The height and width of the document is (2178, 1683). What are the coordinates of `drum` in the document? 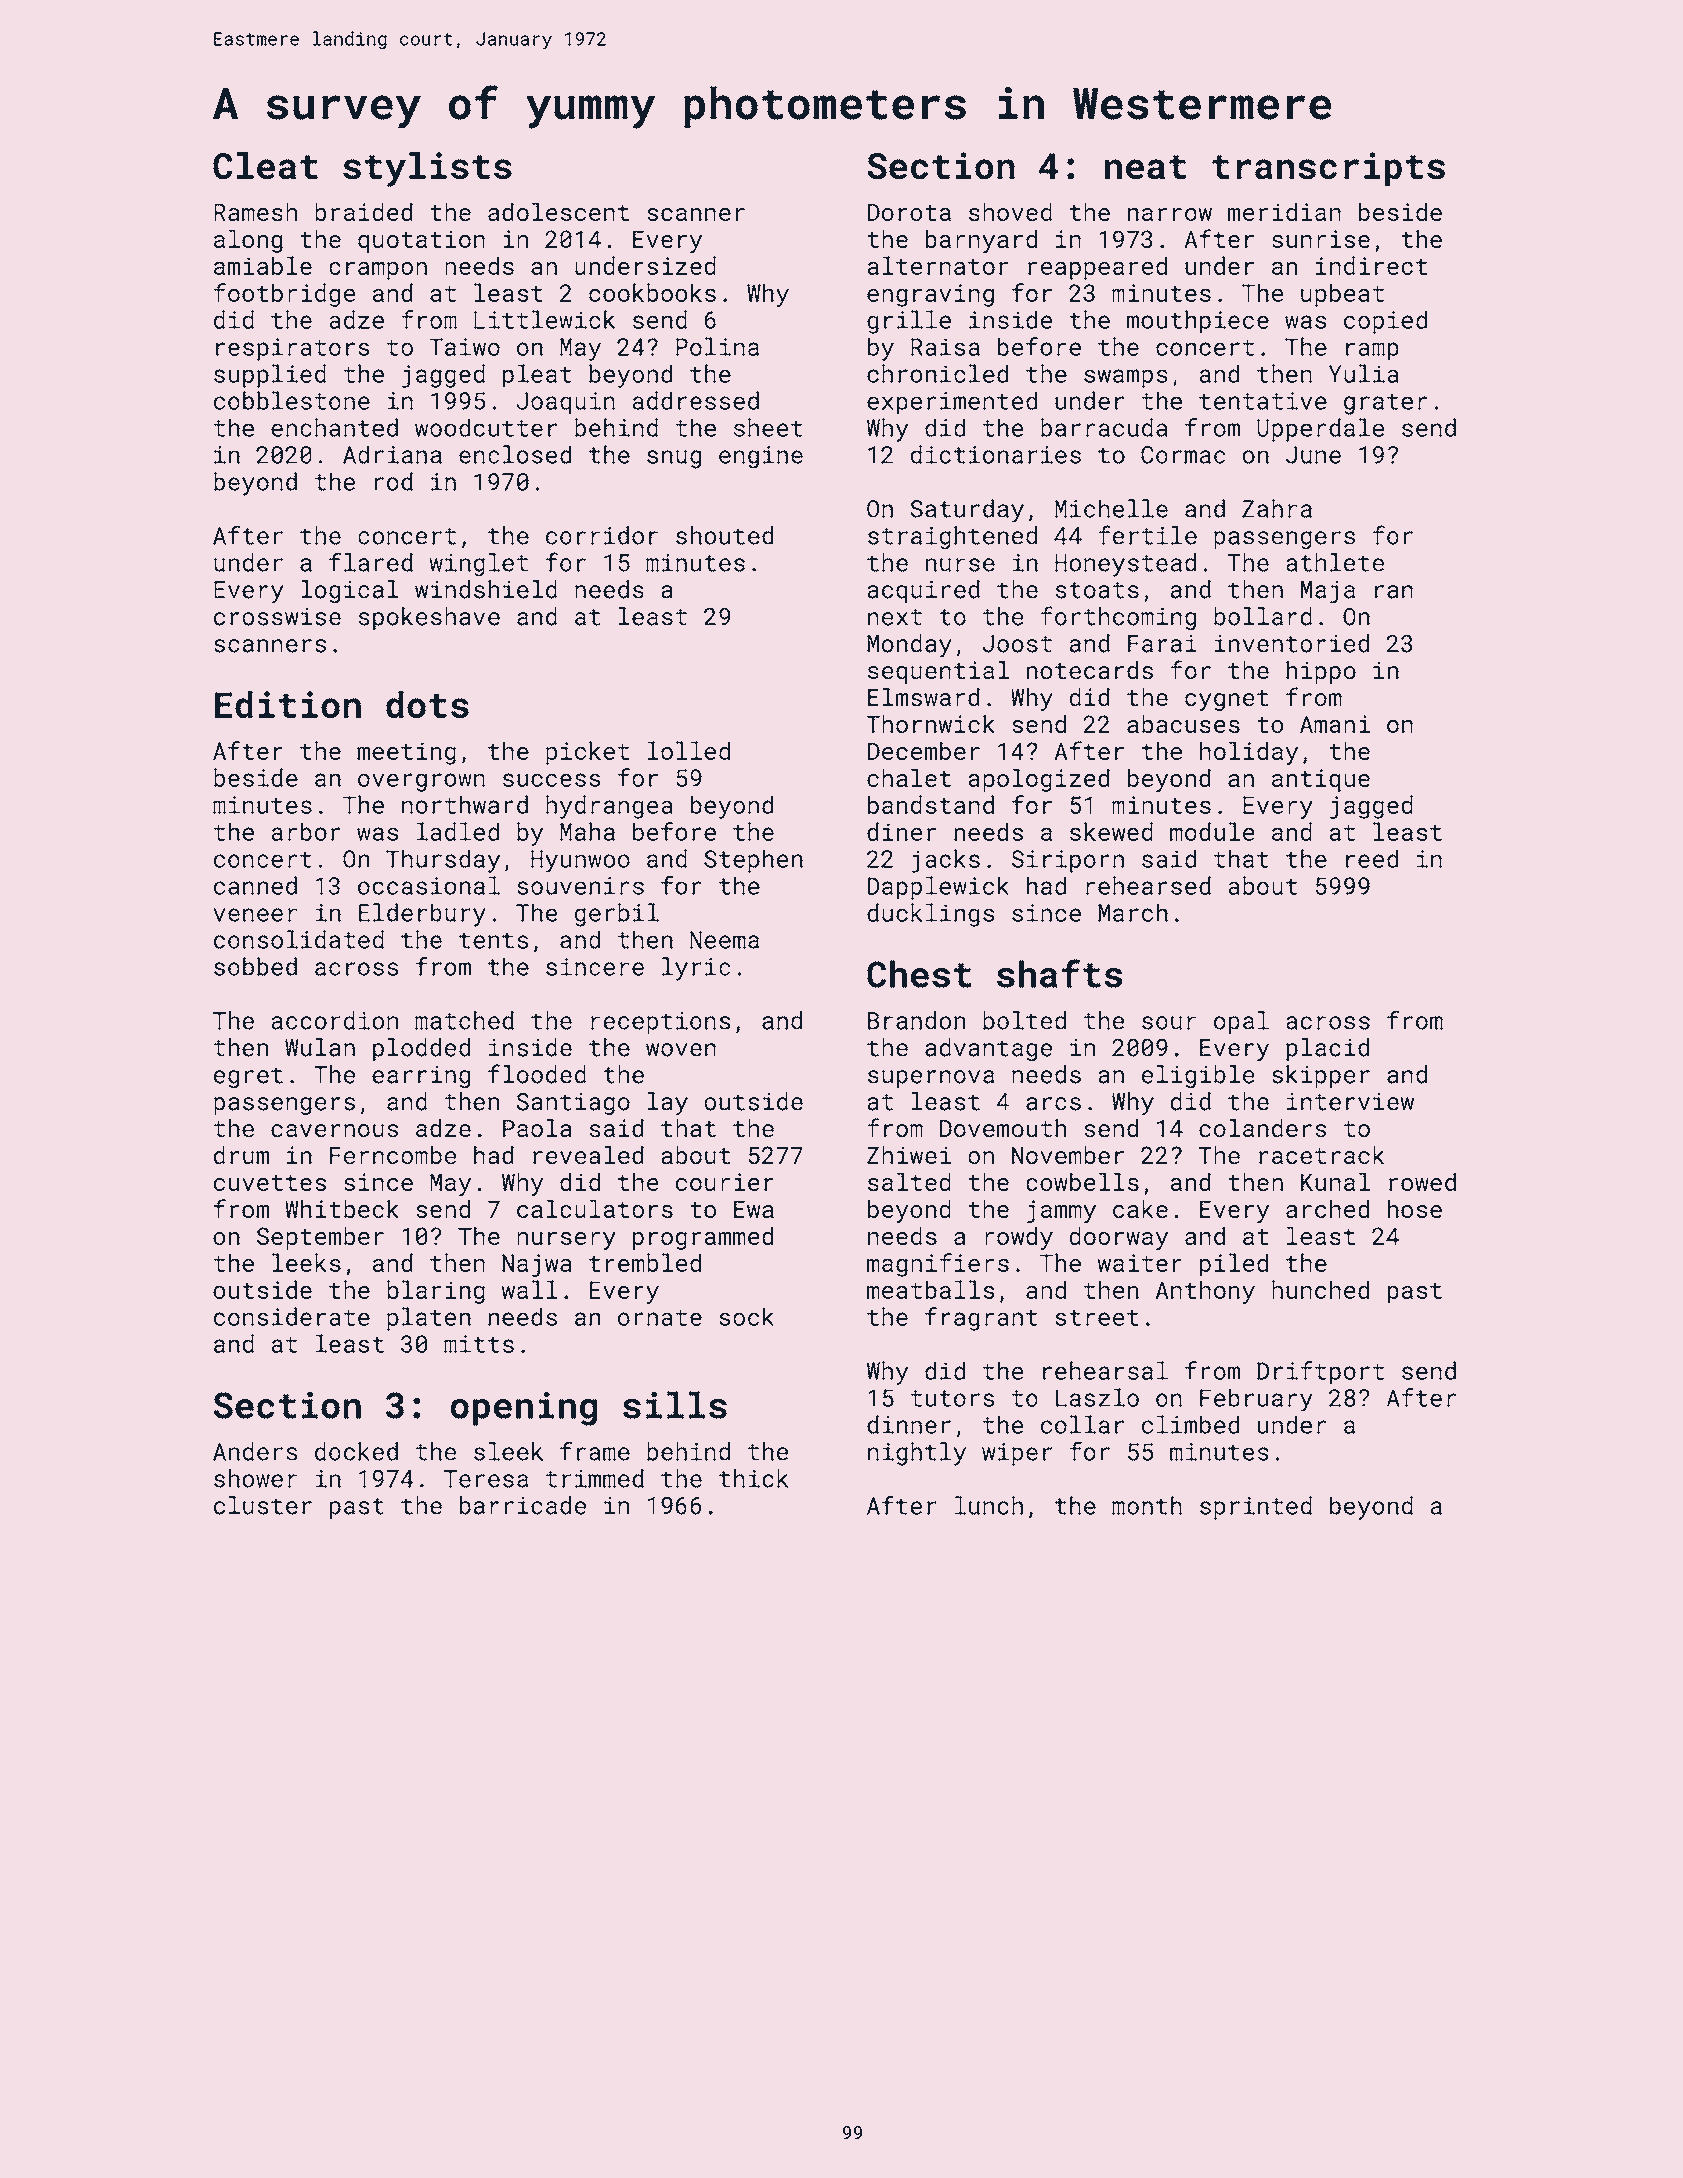 It's located at (241, 1155).
